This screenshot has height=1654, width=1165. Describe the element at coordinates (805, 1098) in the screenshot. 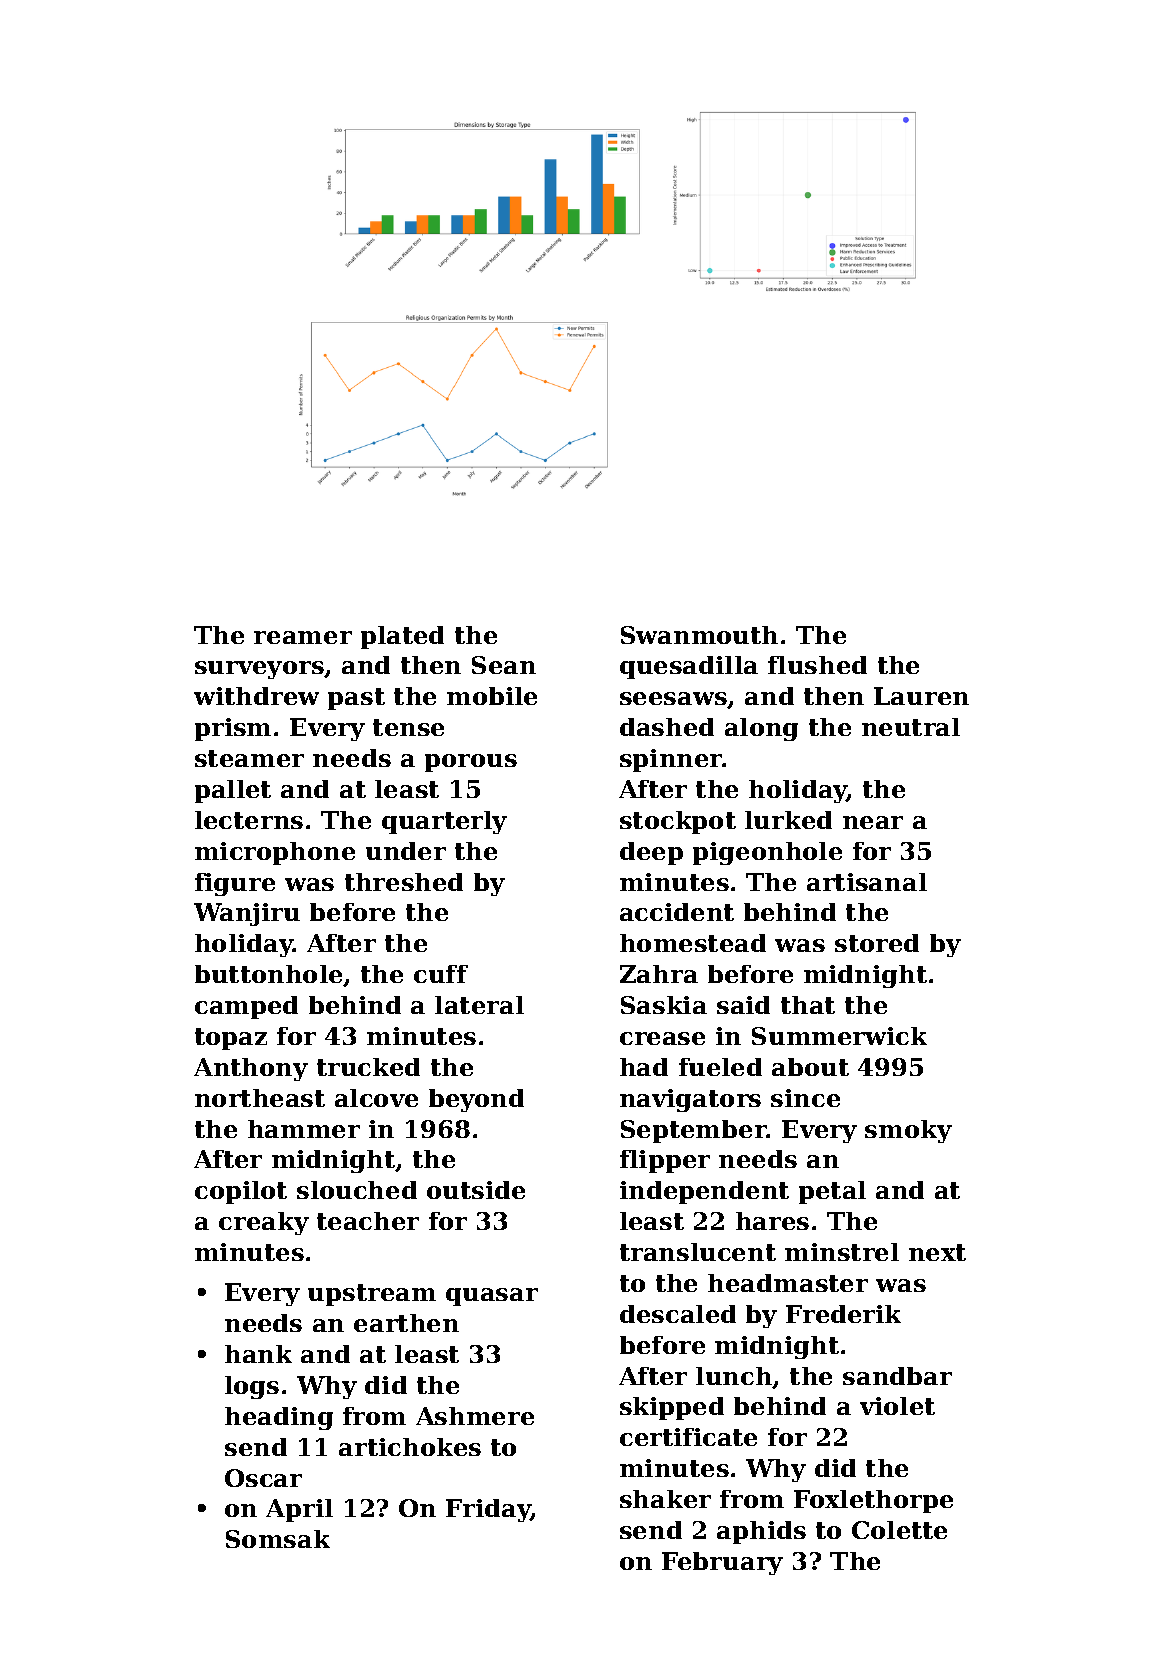

I see `since` at that location.
